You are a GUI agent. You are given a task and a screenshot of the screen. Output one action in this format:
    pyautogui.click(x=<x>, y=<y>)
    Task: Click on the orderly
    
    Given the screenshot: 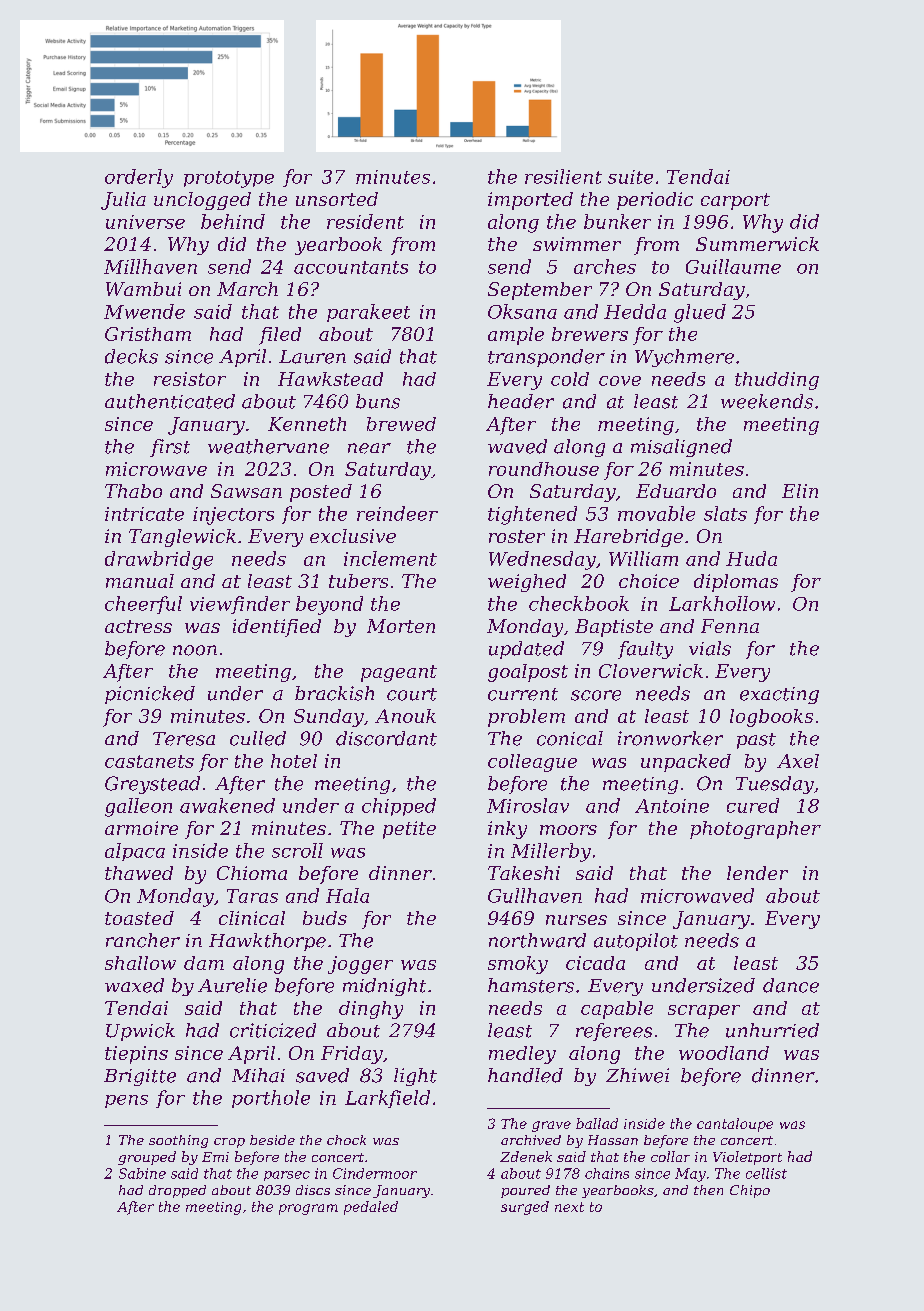 What is the action you would take?
    pyautogui.click(x=139, y=178)
